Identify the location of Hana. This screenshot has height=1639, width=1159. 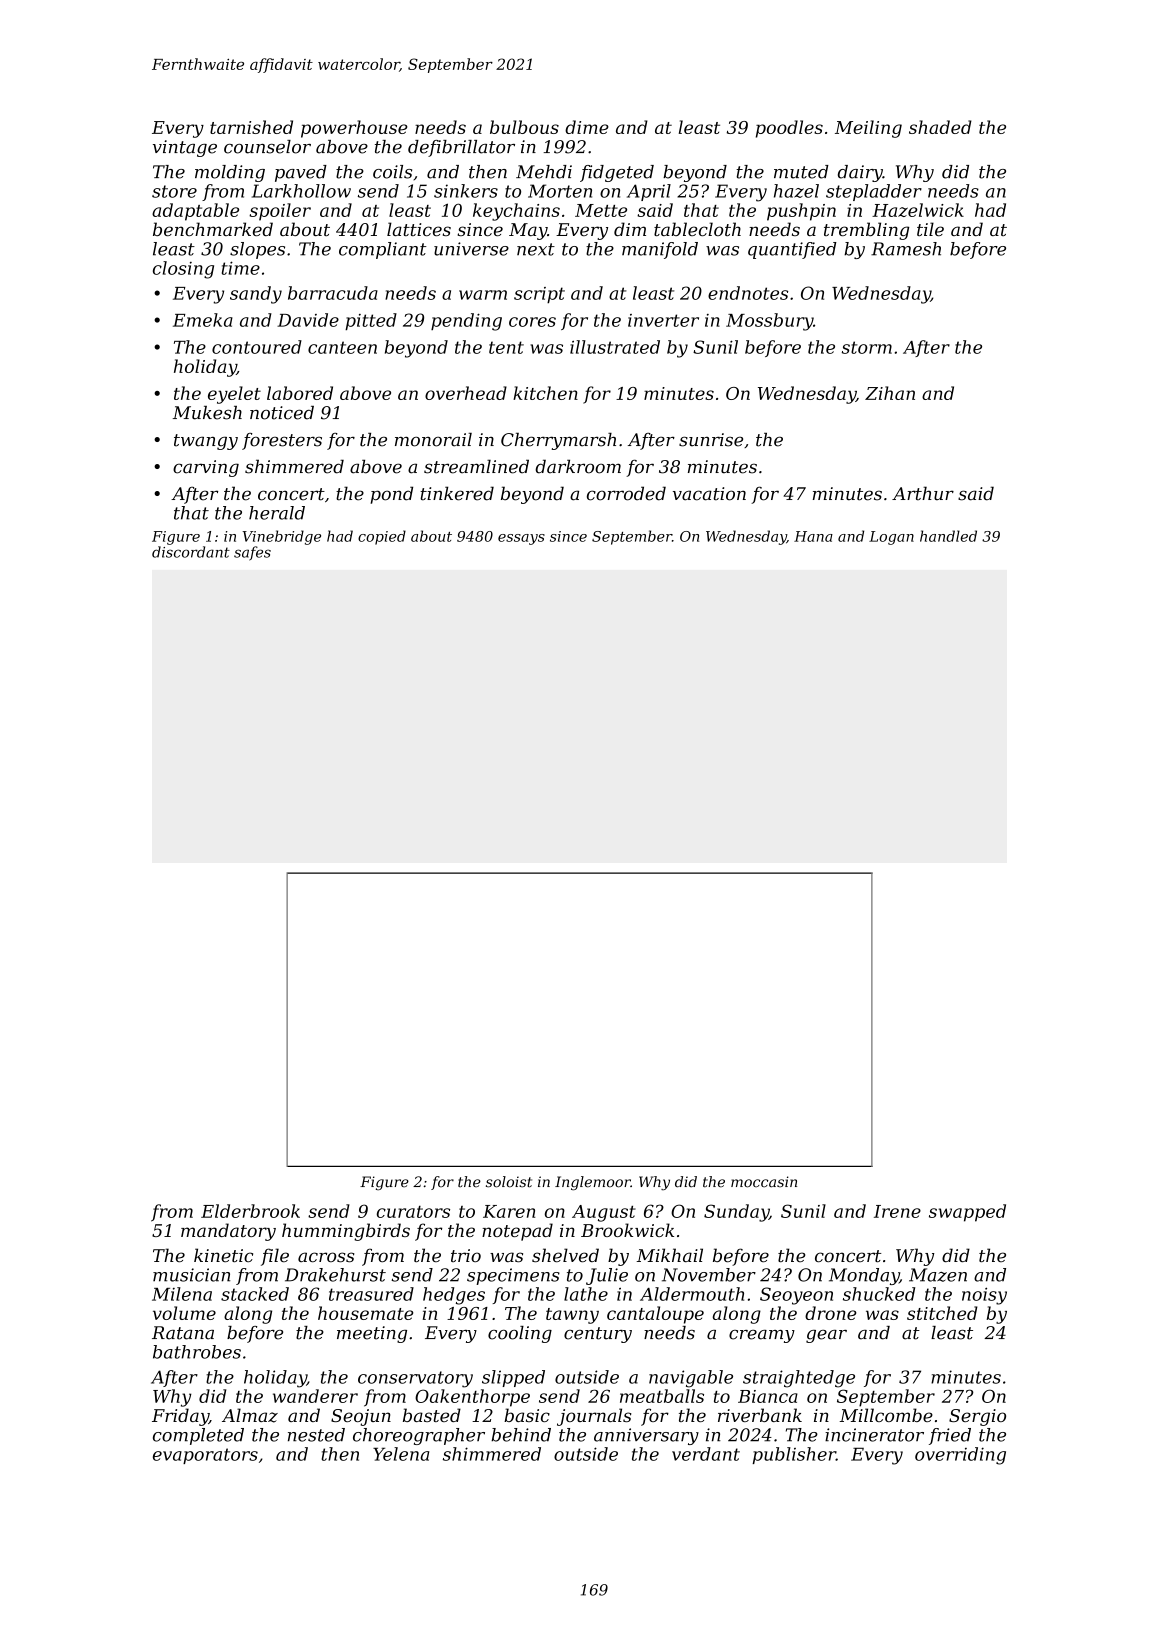
(813, 536).
